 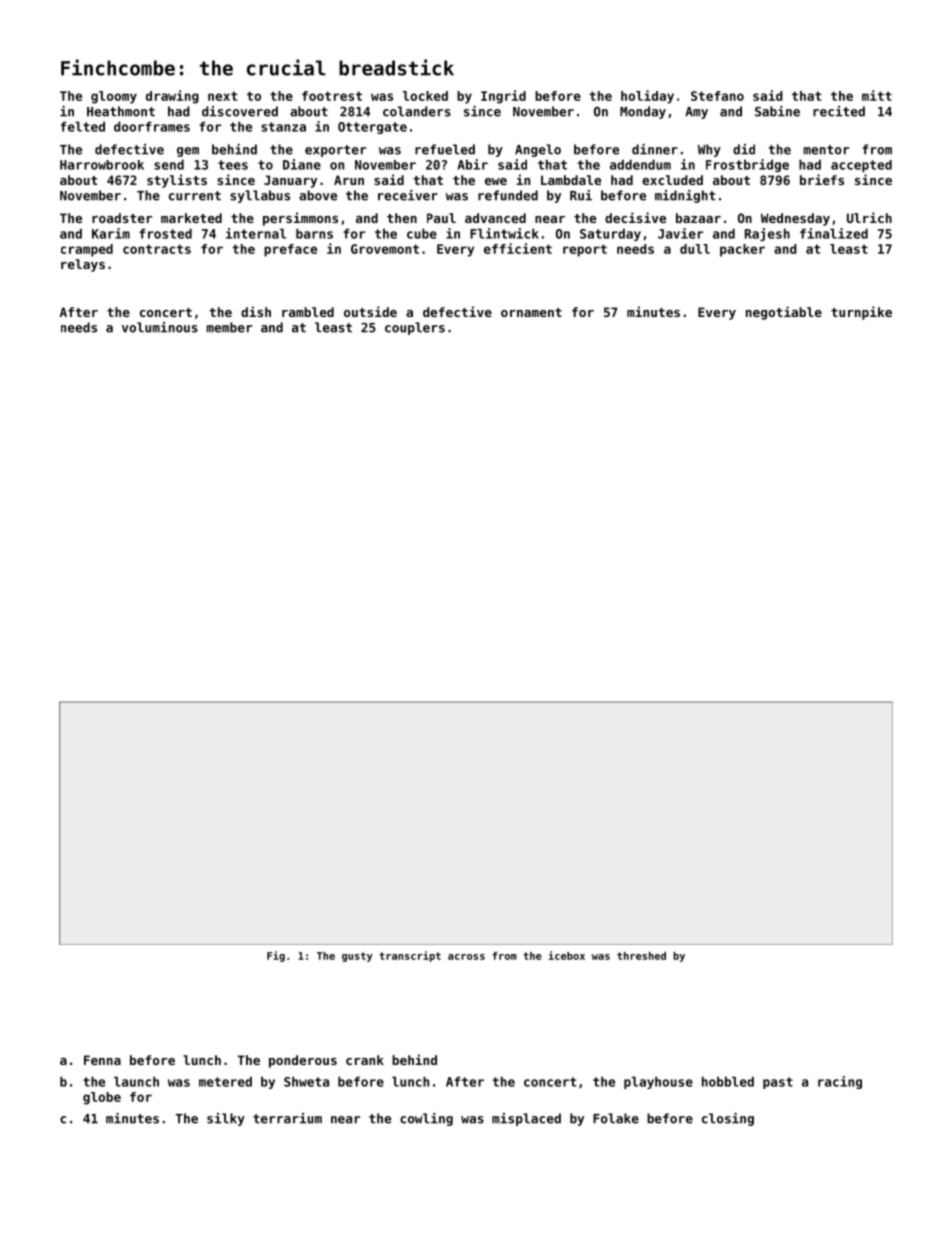 What do you see at coordinates (256, 311) in the image?
I see `dish` at bounding box center [256, 311].
